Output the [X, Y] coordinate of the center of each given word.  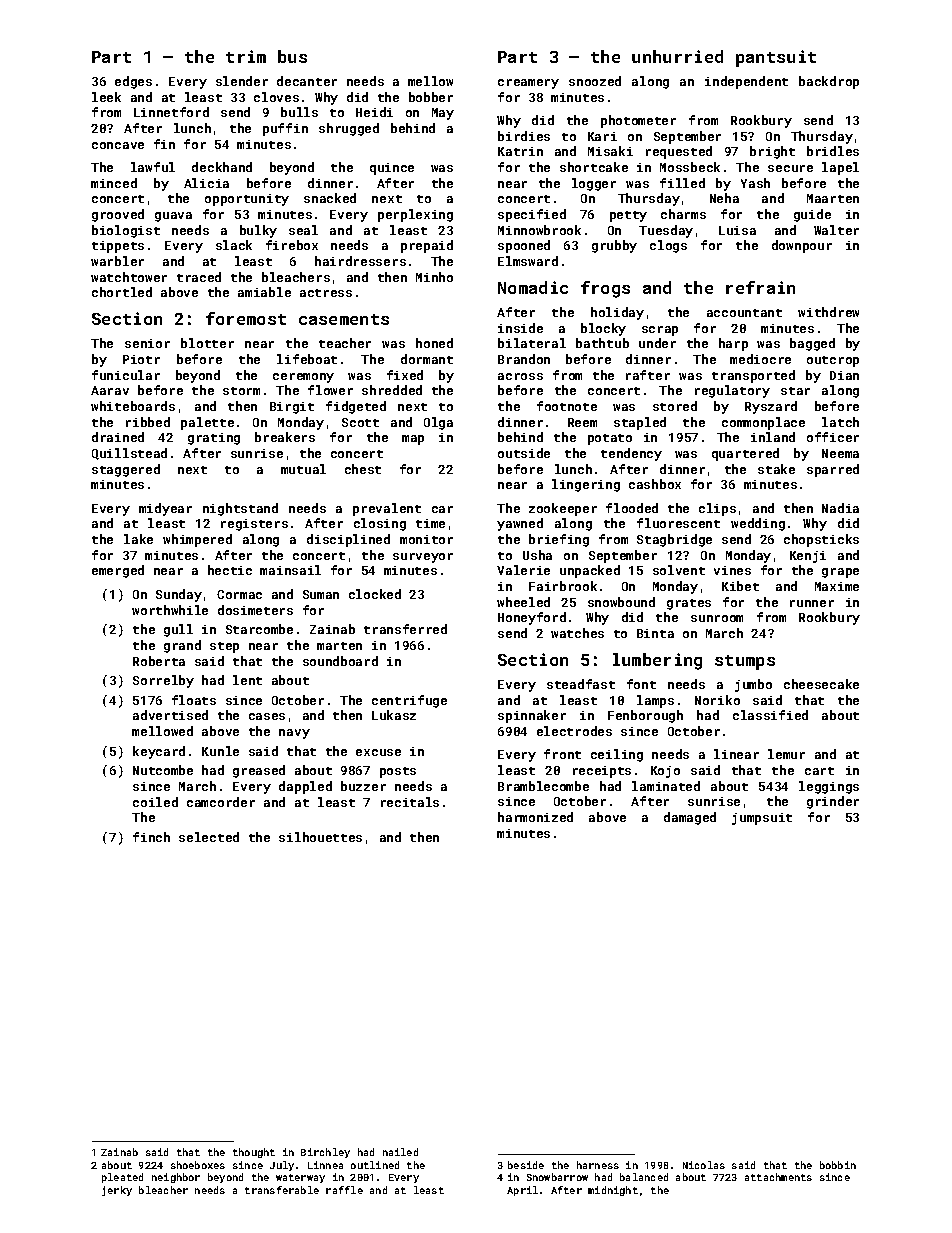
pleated [122, 1178]
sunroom [717, 618]
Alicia [206, 183]
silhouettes [320, 837]
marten [339, 646]
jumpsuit [762, 819]
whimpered [197, 540]
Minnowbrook [539, 230]
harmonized [535, 817]
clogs [668, 246]
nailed [400, 1152]
